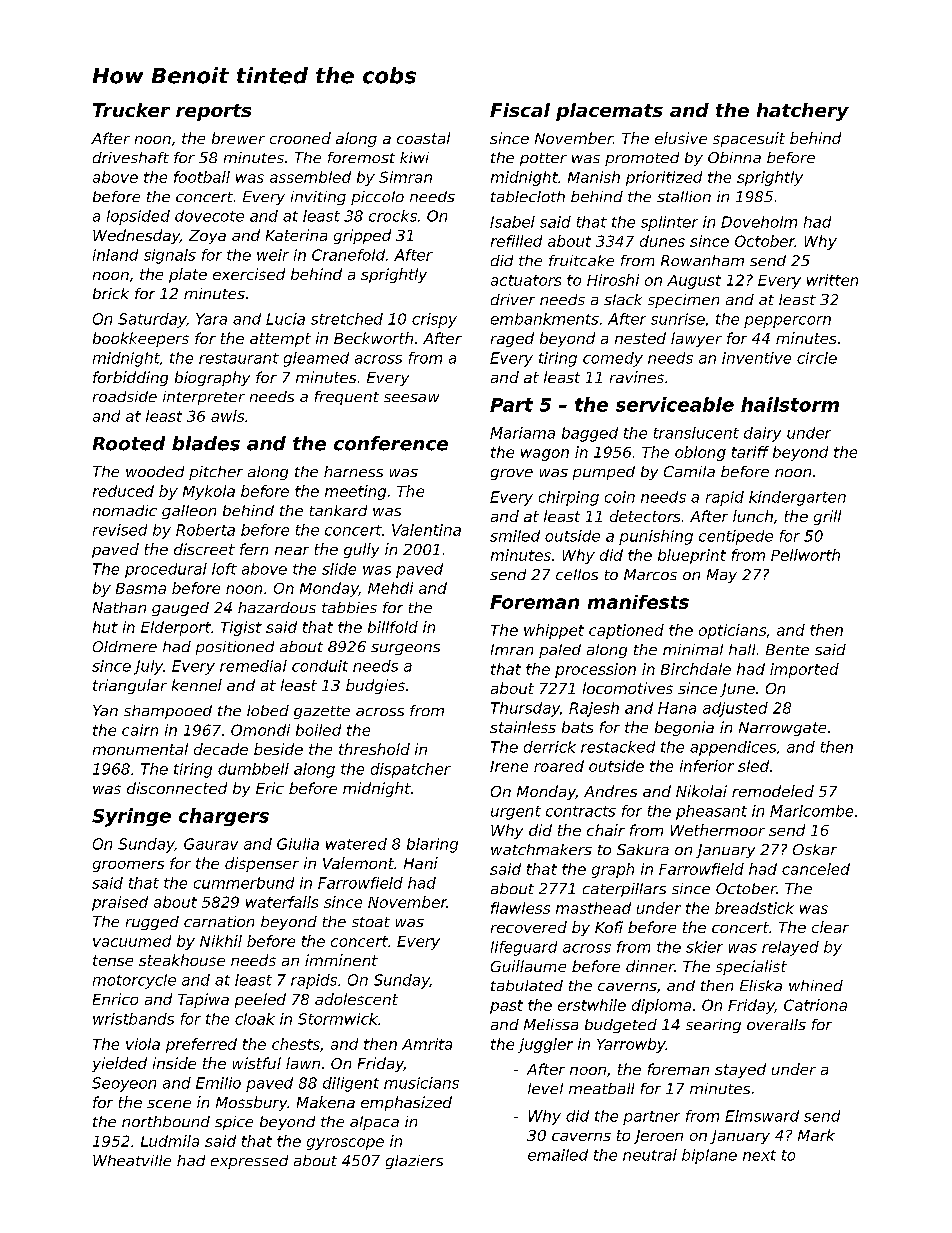 Image resolution: width=952 pixels, height=1233 pixels. What do you see at coordinates (816, 1135) in the screenshot?
I see `Mark` at bounding box center [816, 1135].
